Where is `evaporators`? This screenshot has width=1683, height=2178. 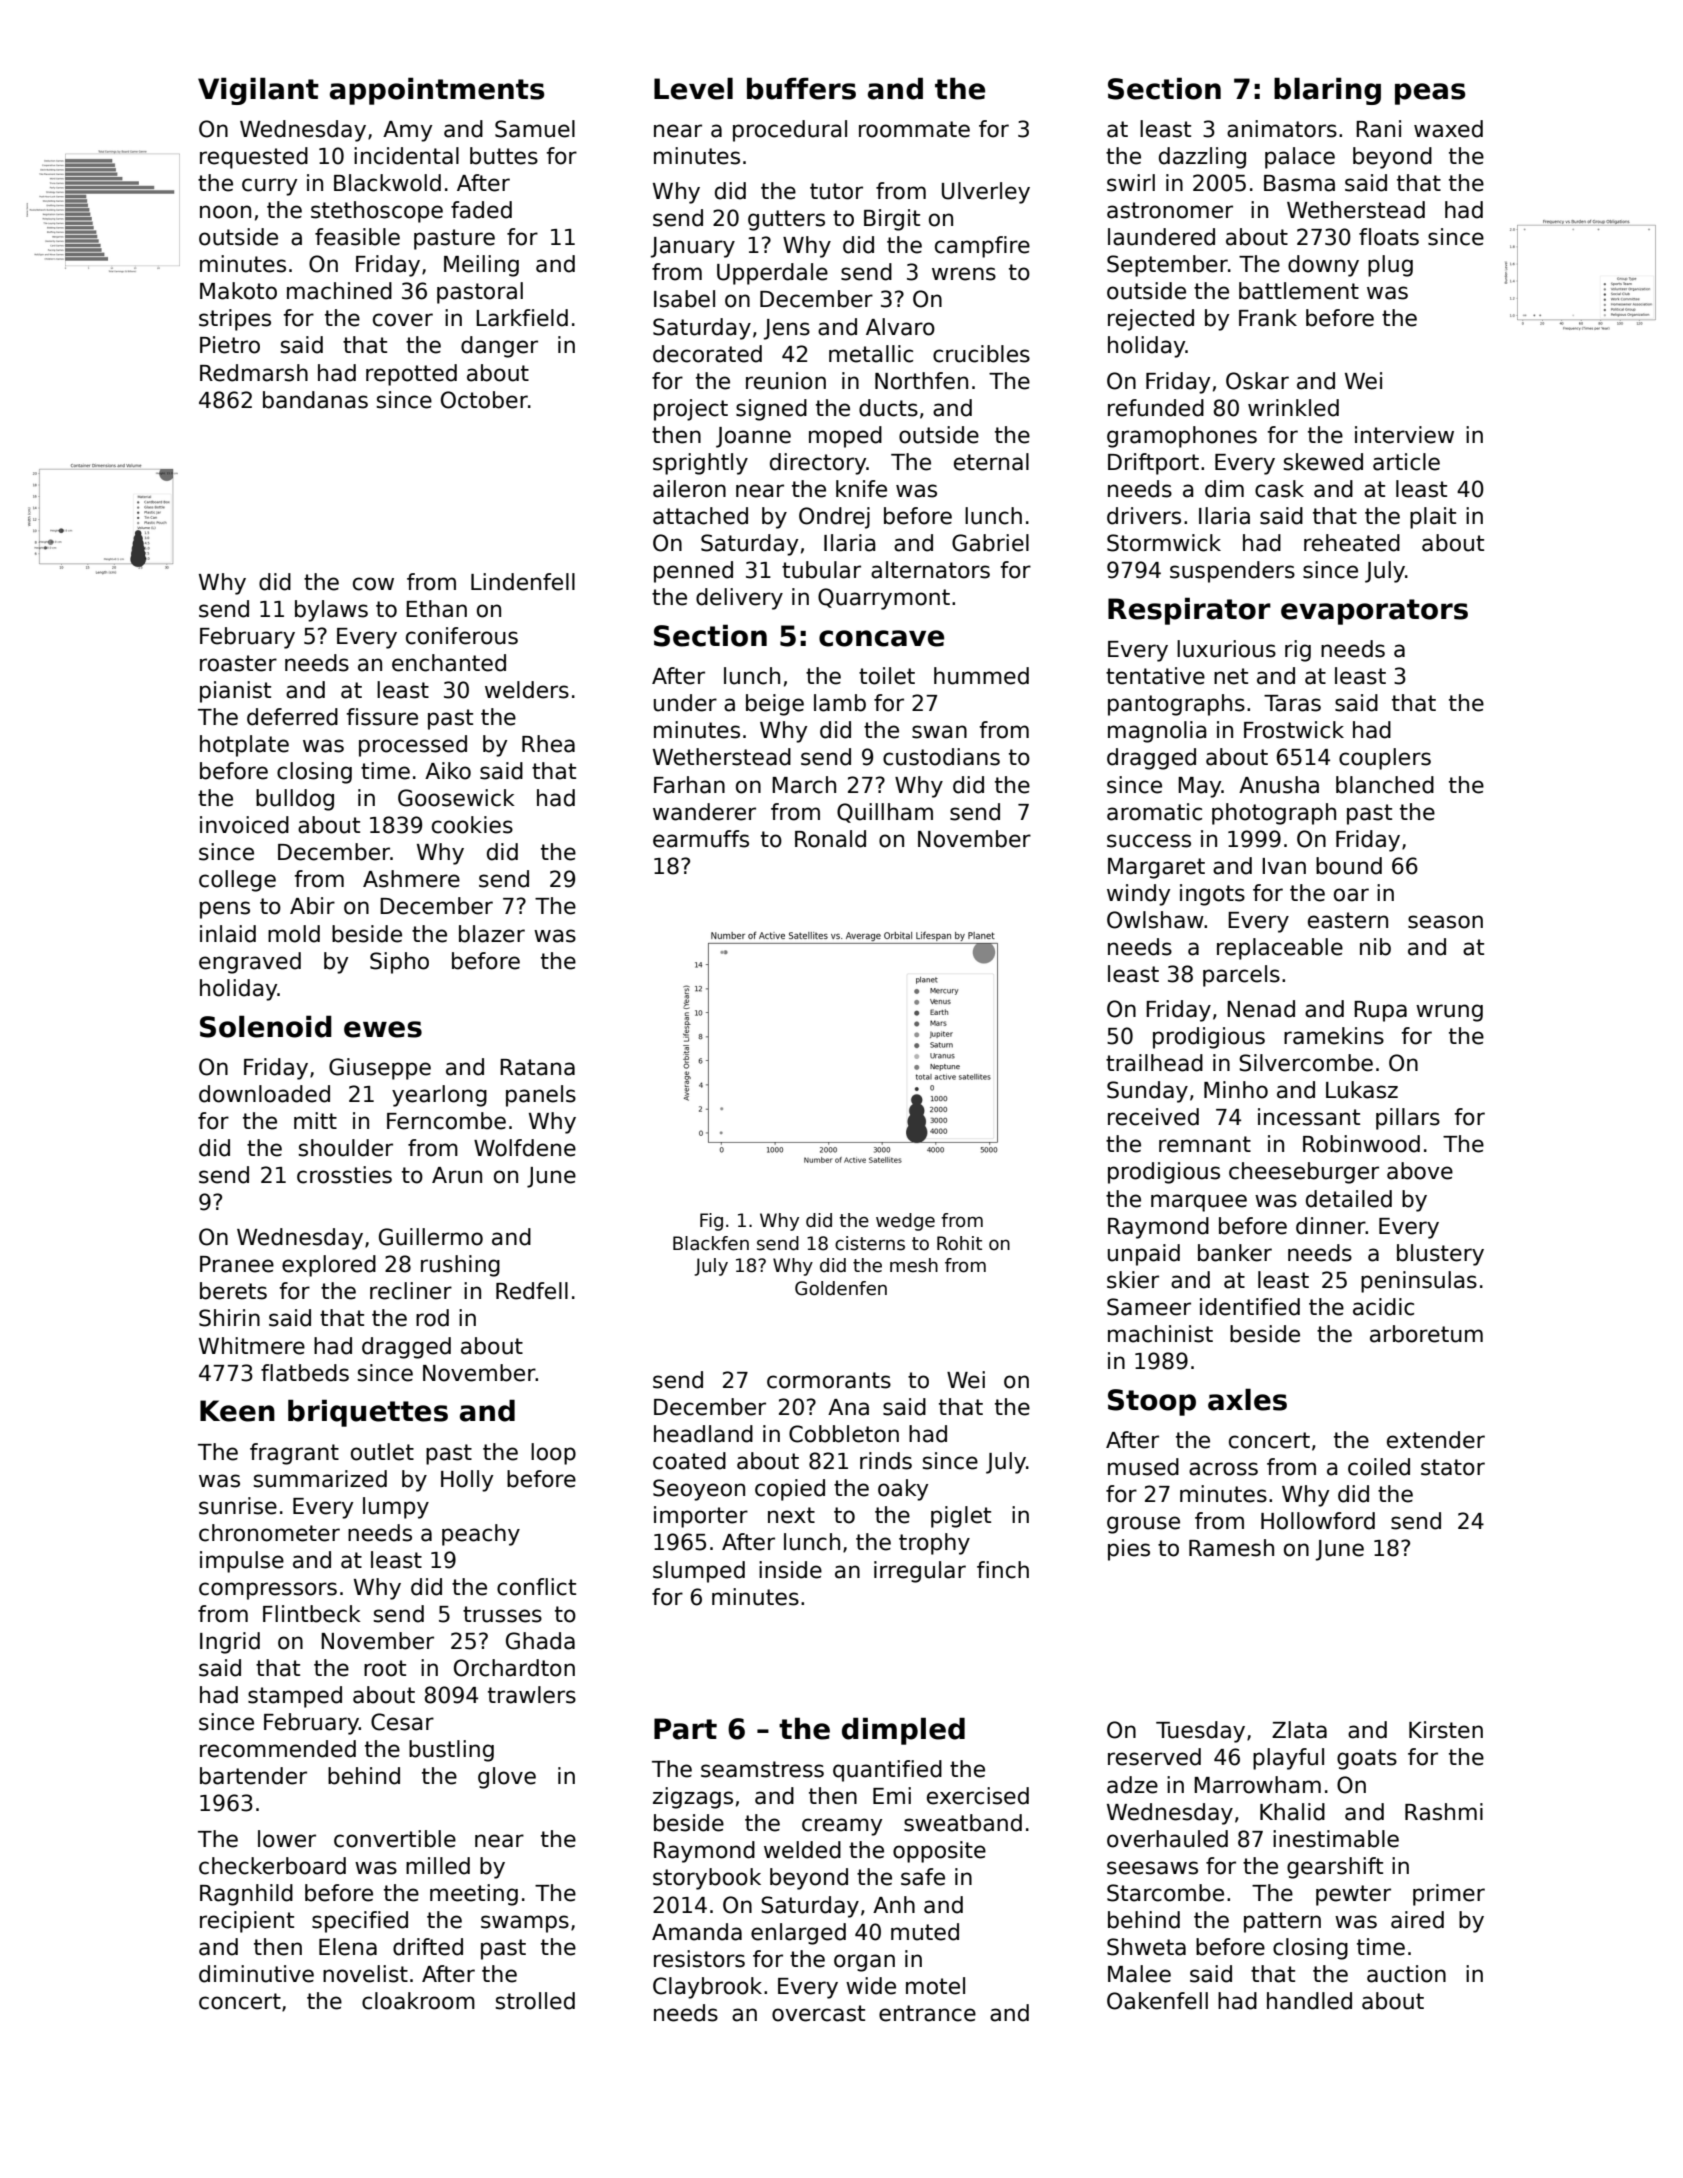 evaporators is located at coordinates (1374, 612).
